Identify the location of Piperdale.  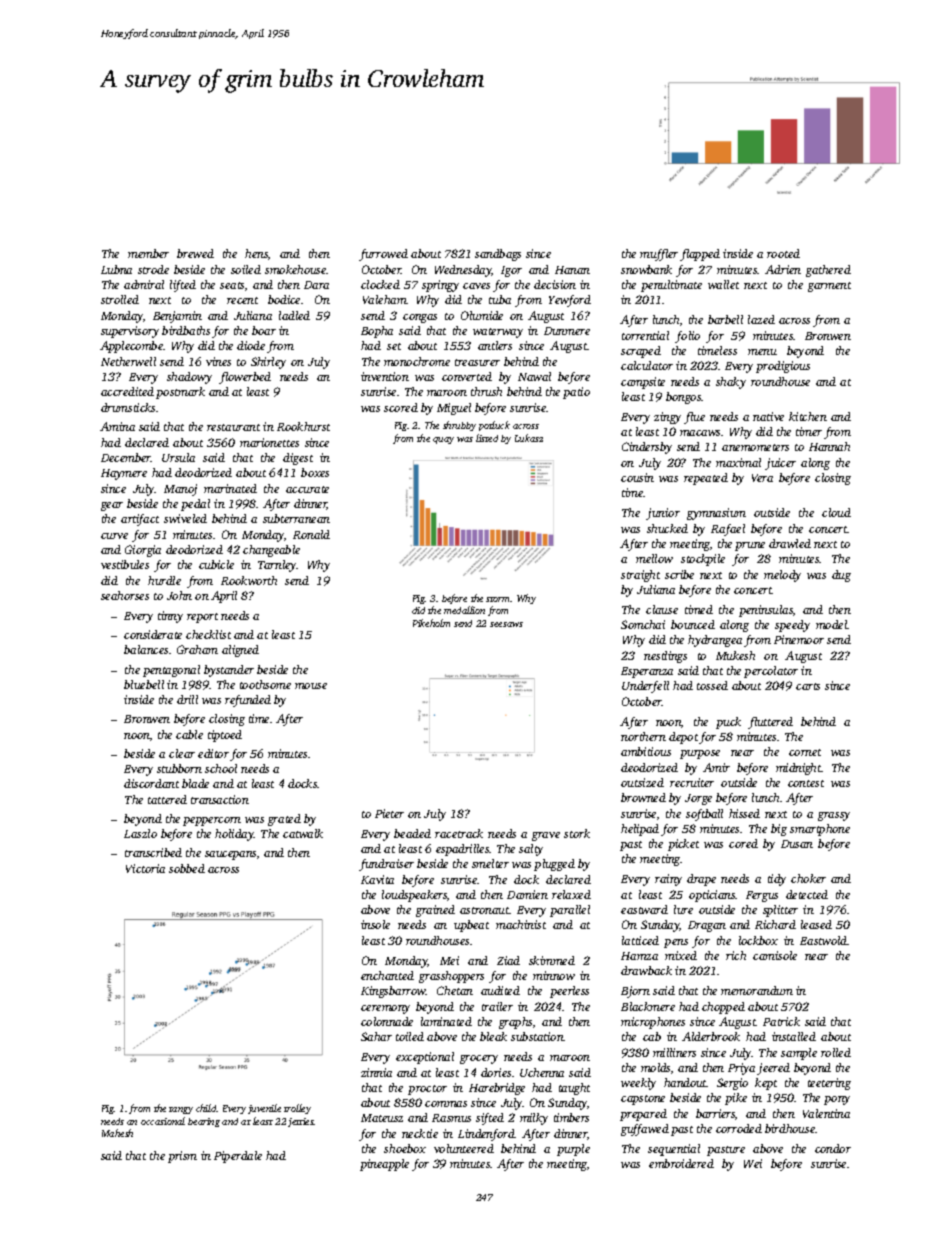
(238, 1157).
